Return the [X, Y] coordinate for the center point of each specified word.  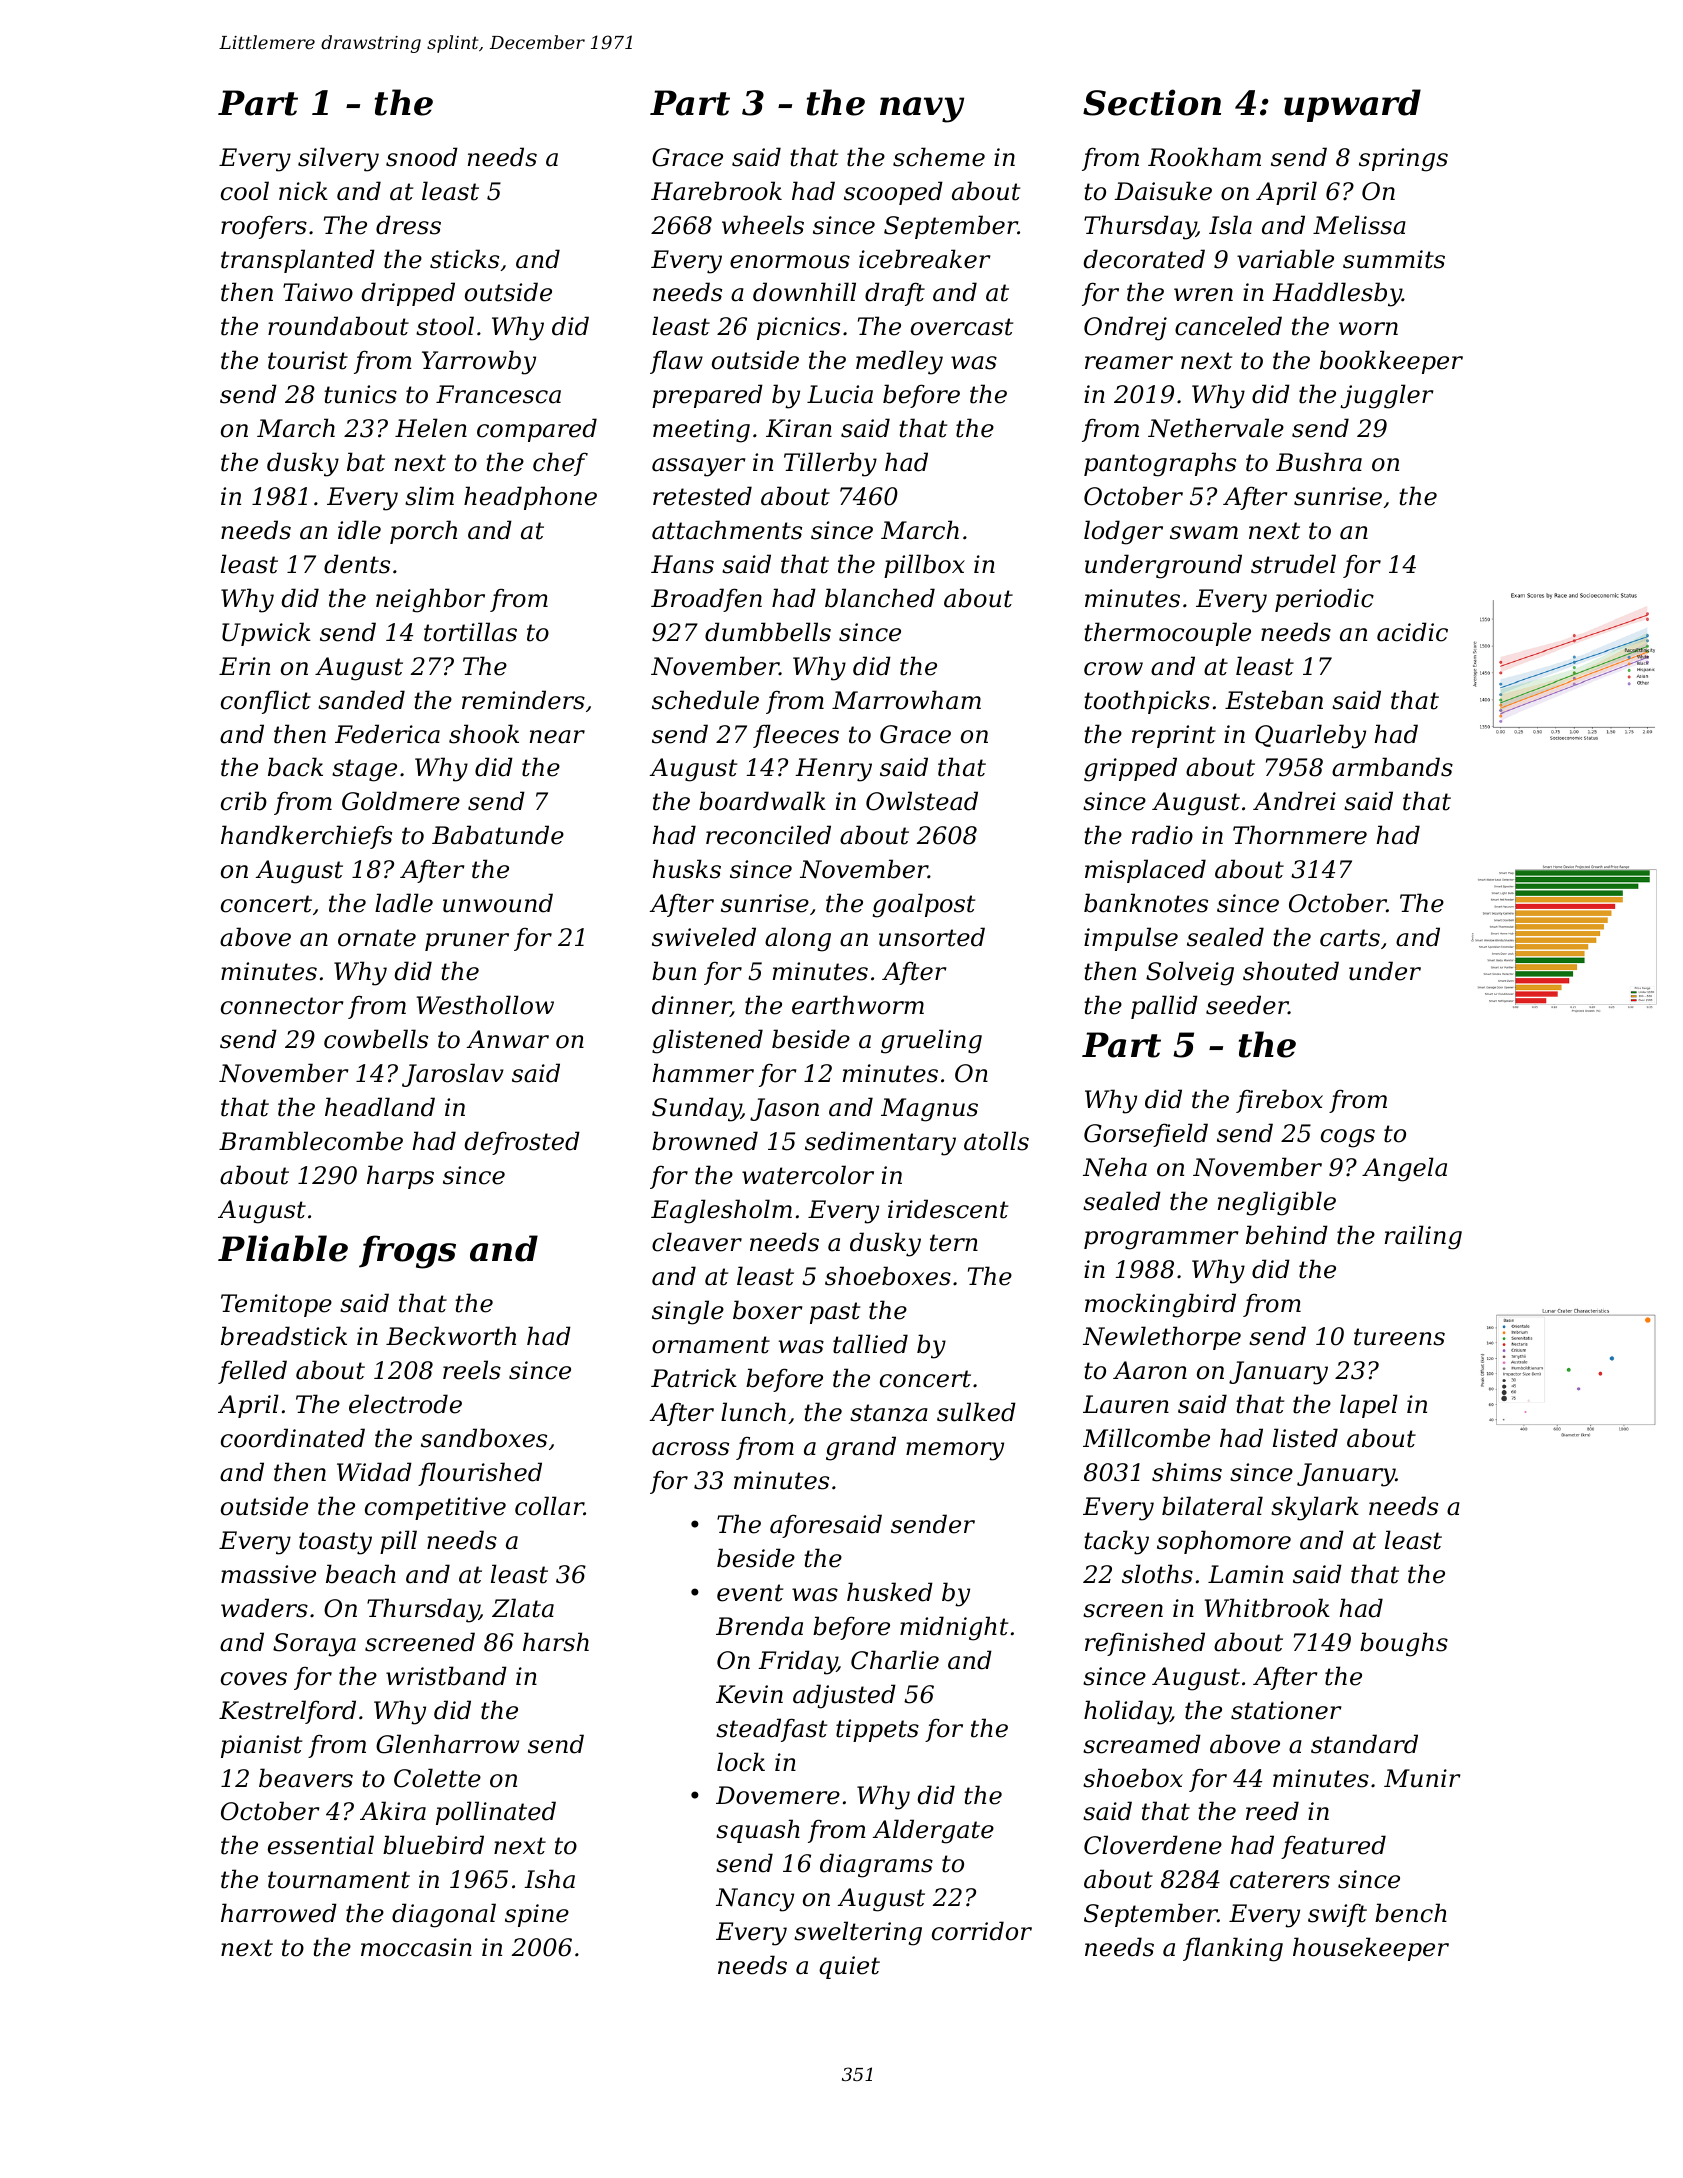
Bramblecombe [311, 1141]
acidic [1412, 632]
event [750, 1593]
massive [268, 1574]
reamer [1129, 363]
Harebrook [716, 191]
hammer [703, 1073]
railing [1423, 1237]
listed [1305, 1438]
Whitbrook [1267, 1608]
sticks [464, 259]
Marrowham [906, 700]
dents [357, 564]
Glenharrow [447, 1744]
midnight [954, 1628]
